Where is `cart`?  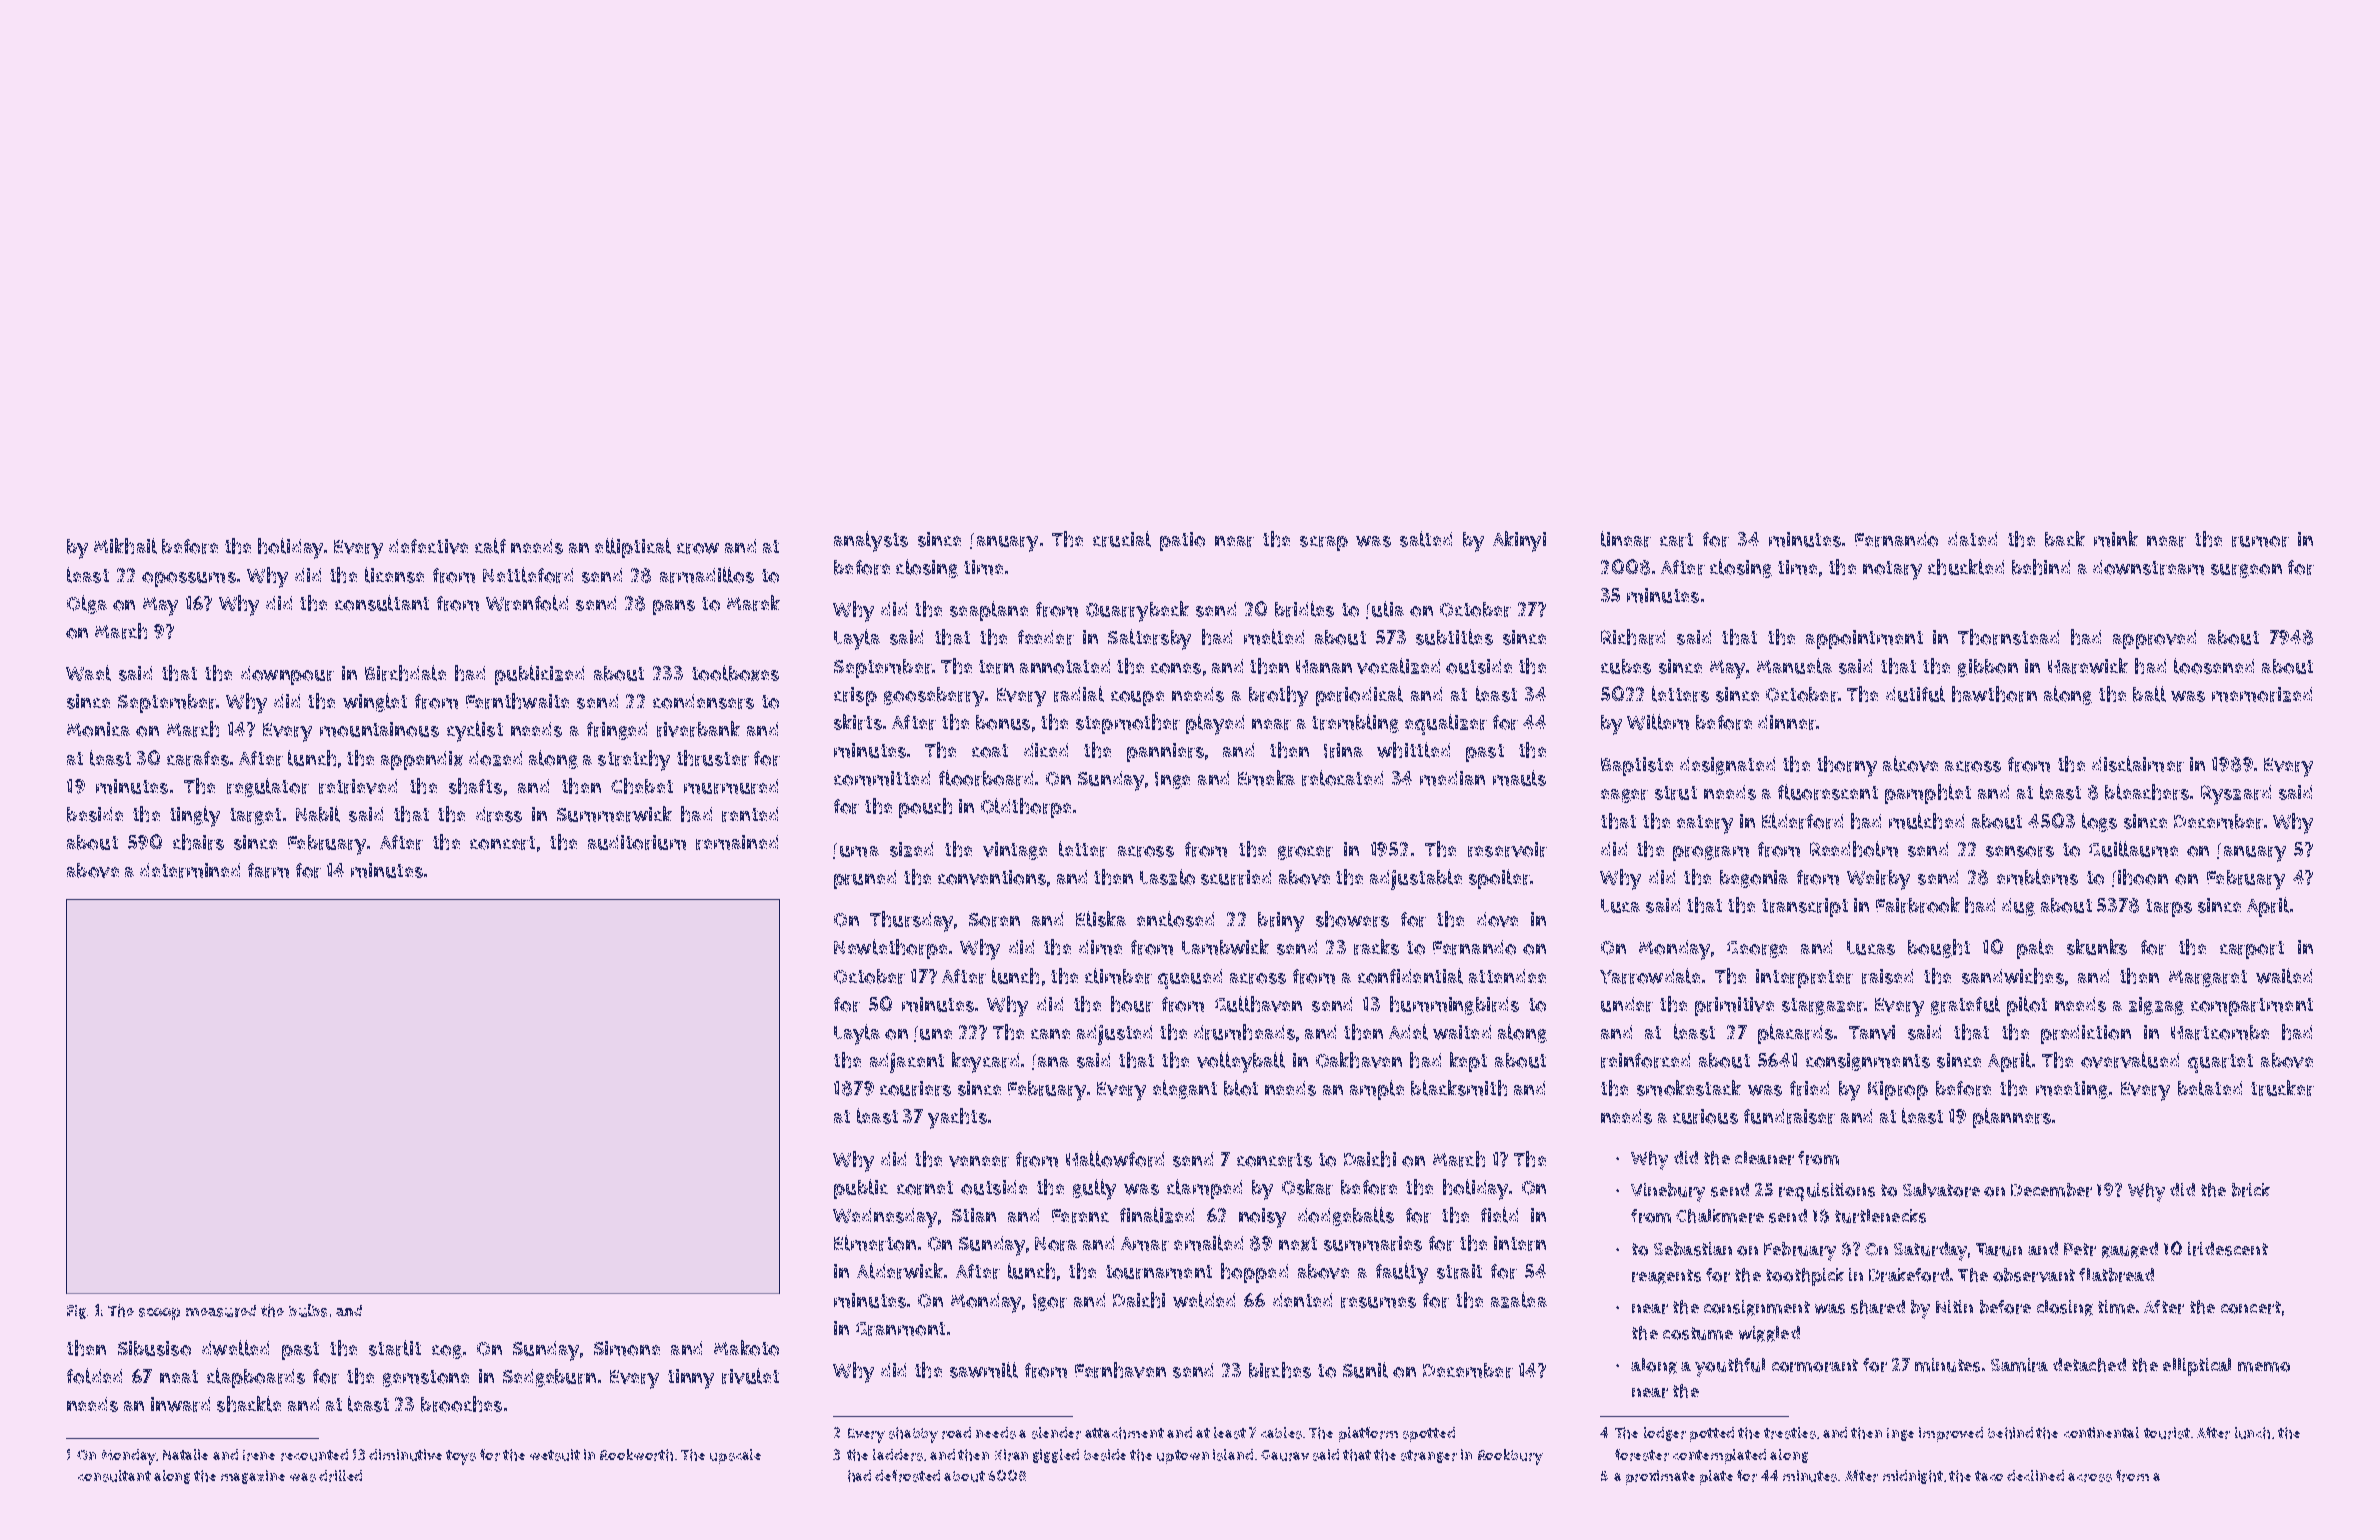 cart is located at coordinates (1676, 540).
